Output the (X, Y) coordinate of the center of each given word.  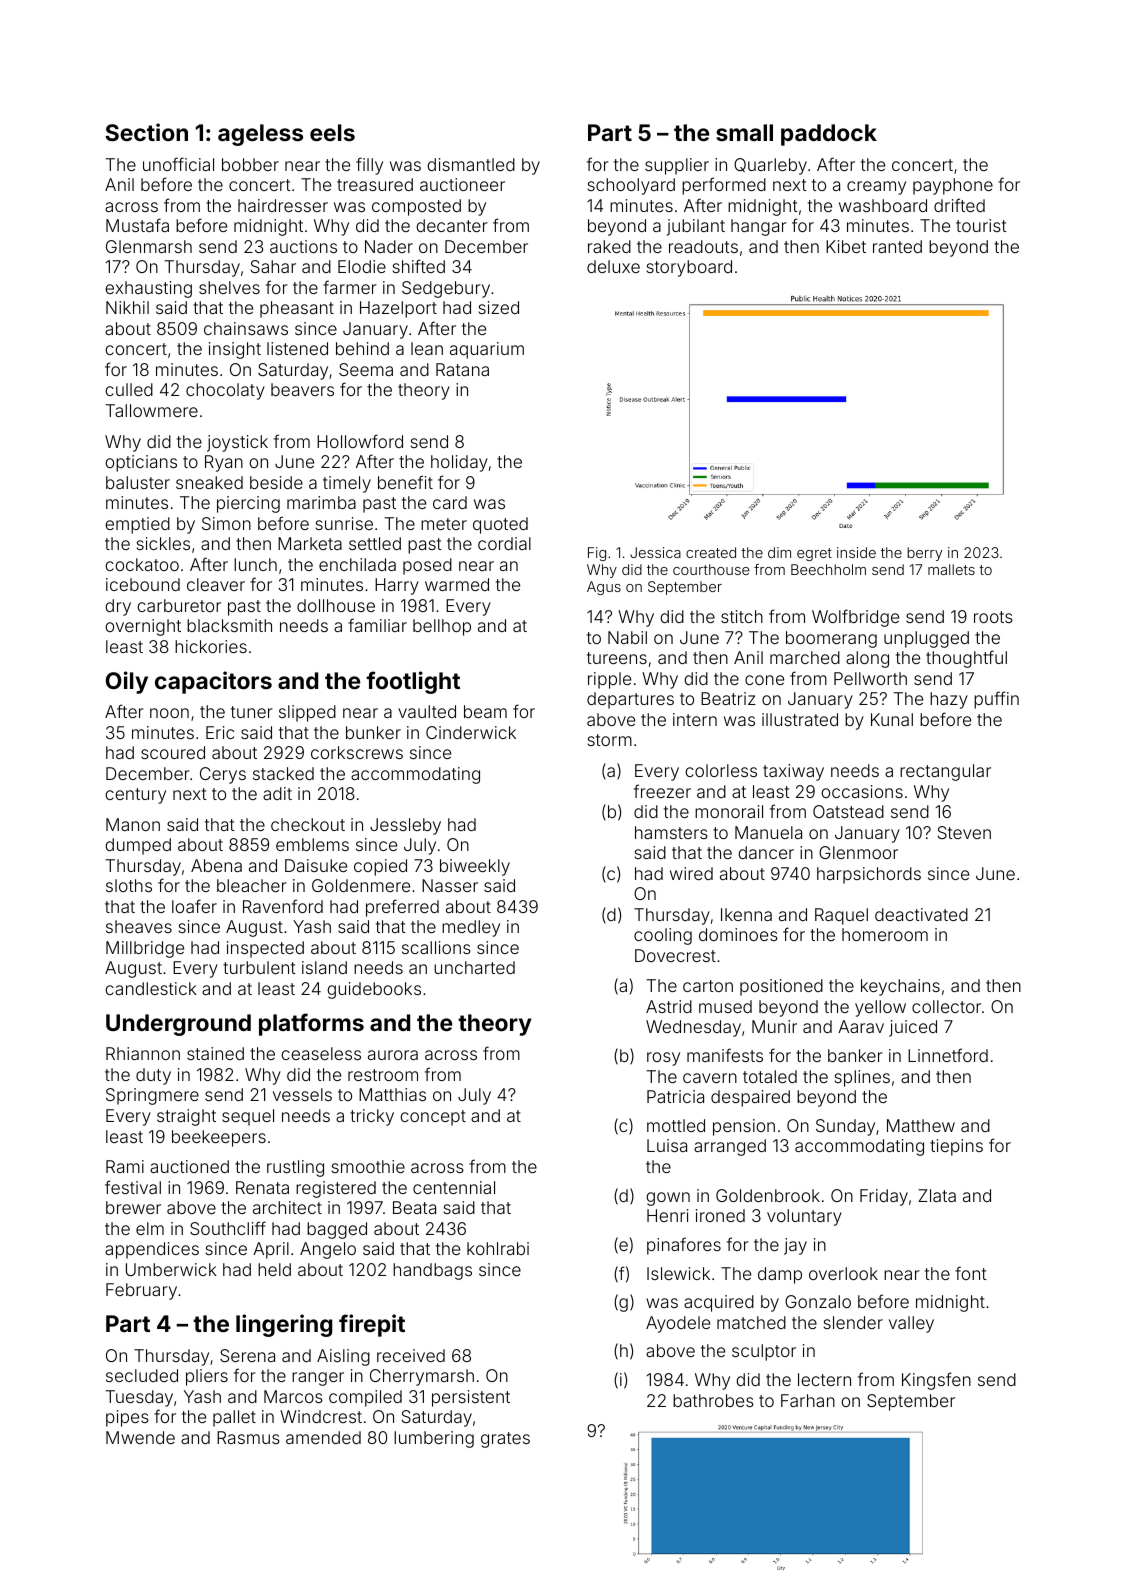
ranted (897, 246)
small (744, 132)
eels (332, 132)
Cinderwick (471, 732)
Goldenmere (361, 885)
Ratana (462, 369)
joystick (237, 443)
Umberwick (171, 1269)
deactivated (921, 914)
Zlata (937, 1195)
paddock (829, 135)
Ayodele (678, 1324)
